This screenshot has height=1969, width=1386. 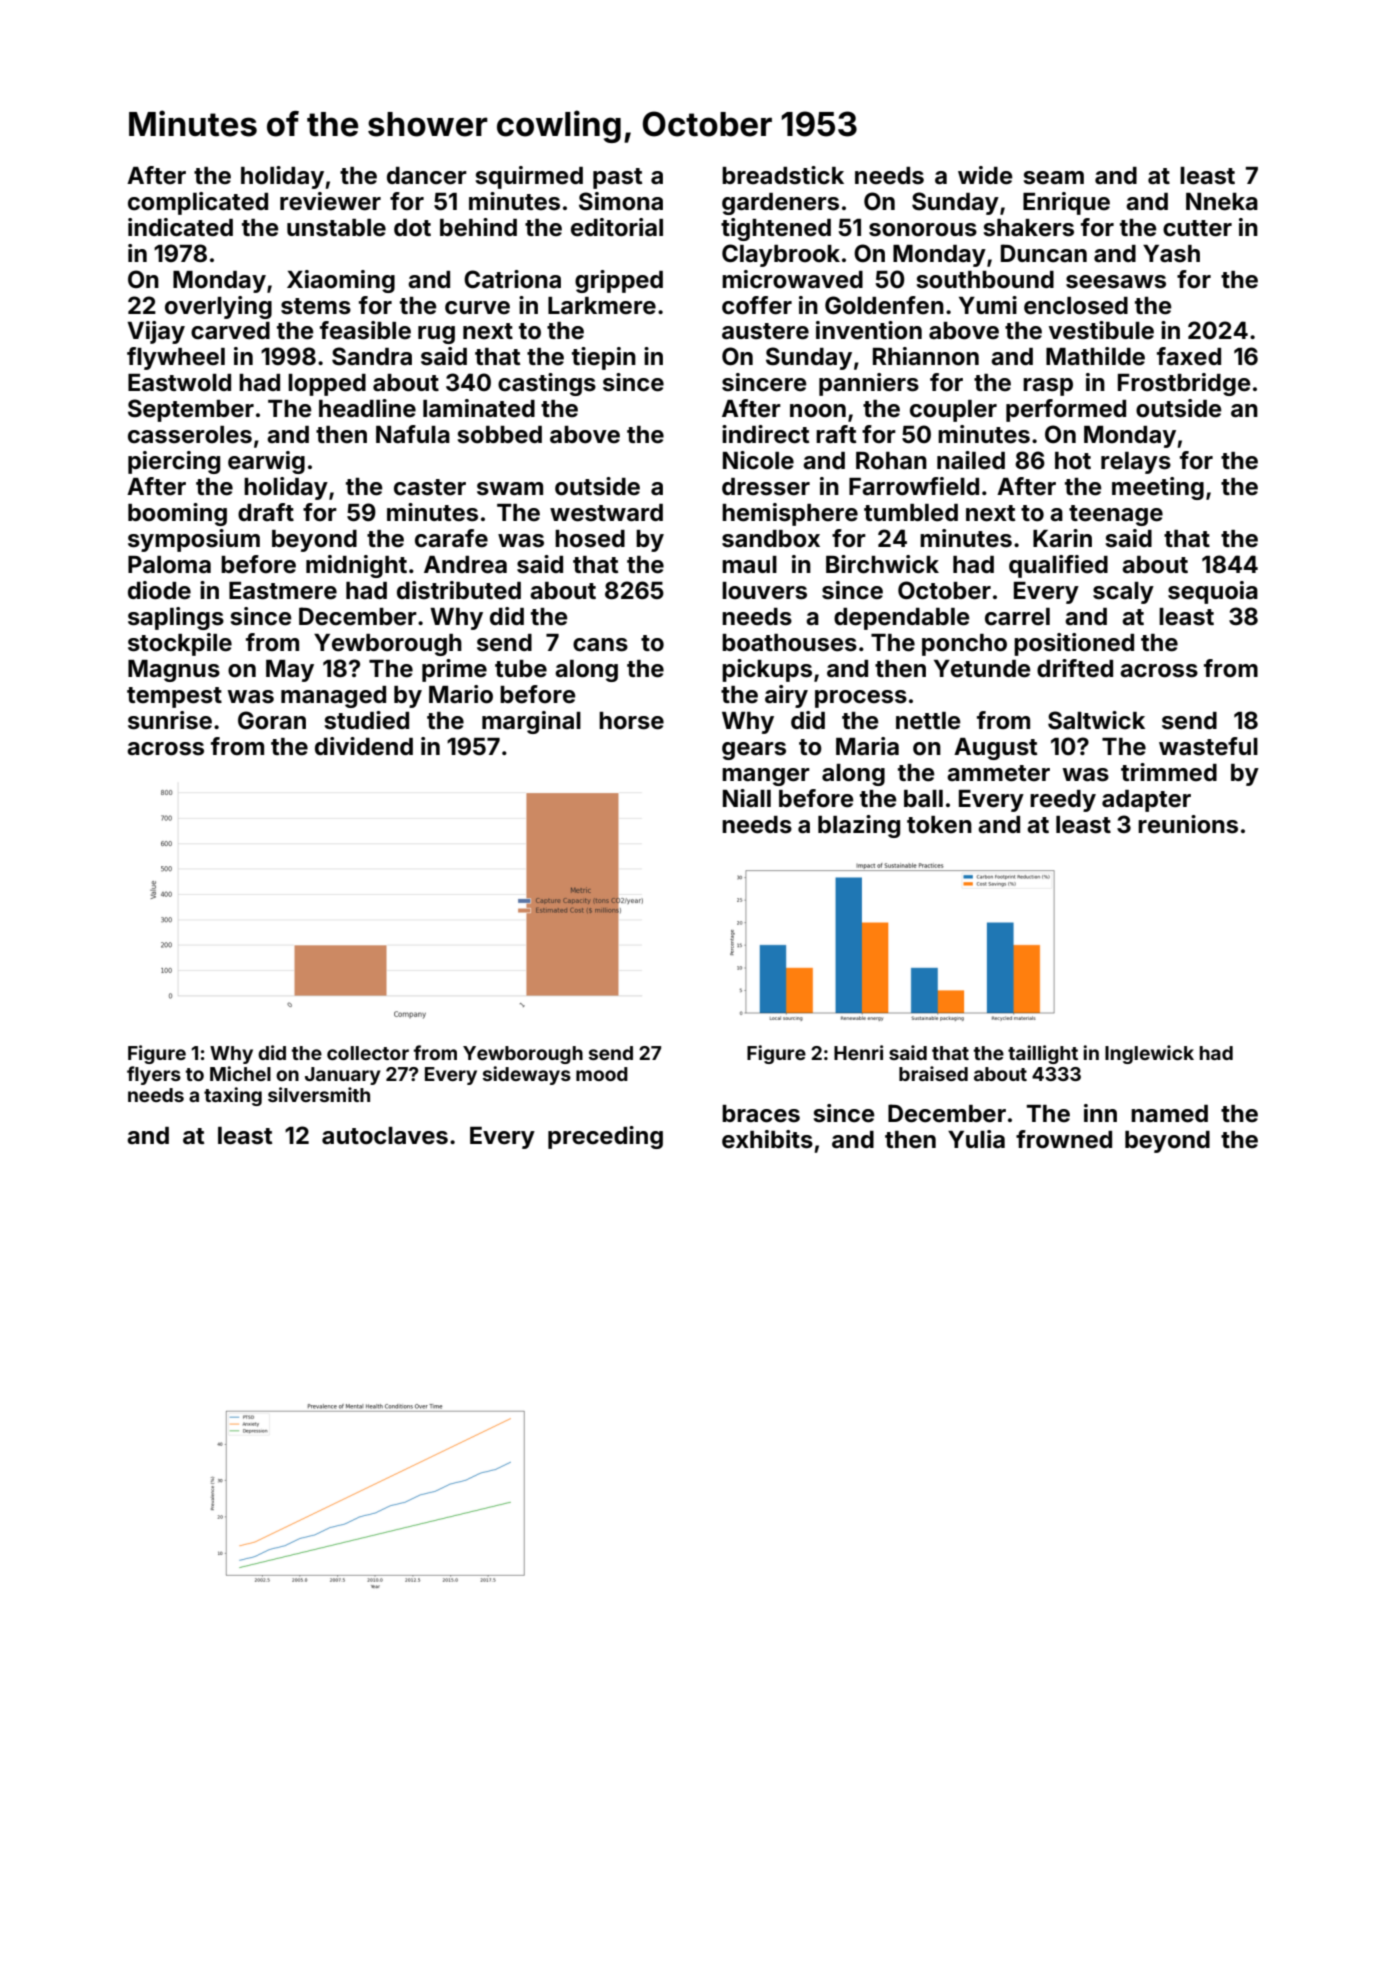 What do you see at coordinates (385, 1136) in the screenshot?
I see `autoclaves` at bounding box center [385, 1136].
